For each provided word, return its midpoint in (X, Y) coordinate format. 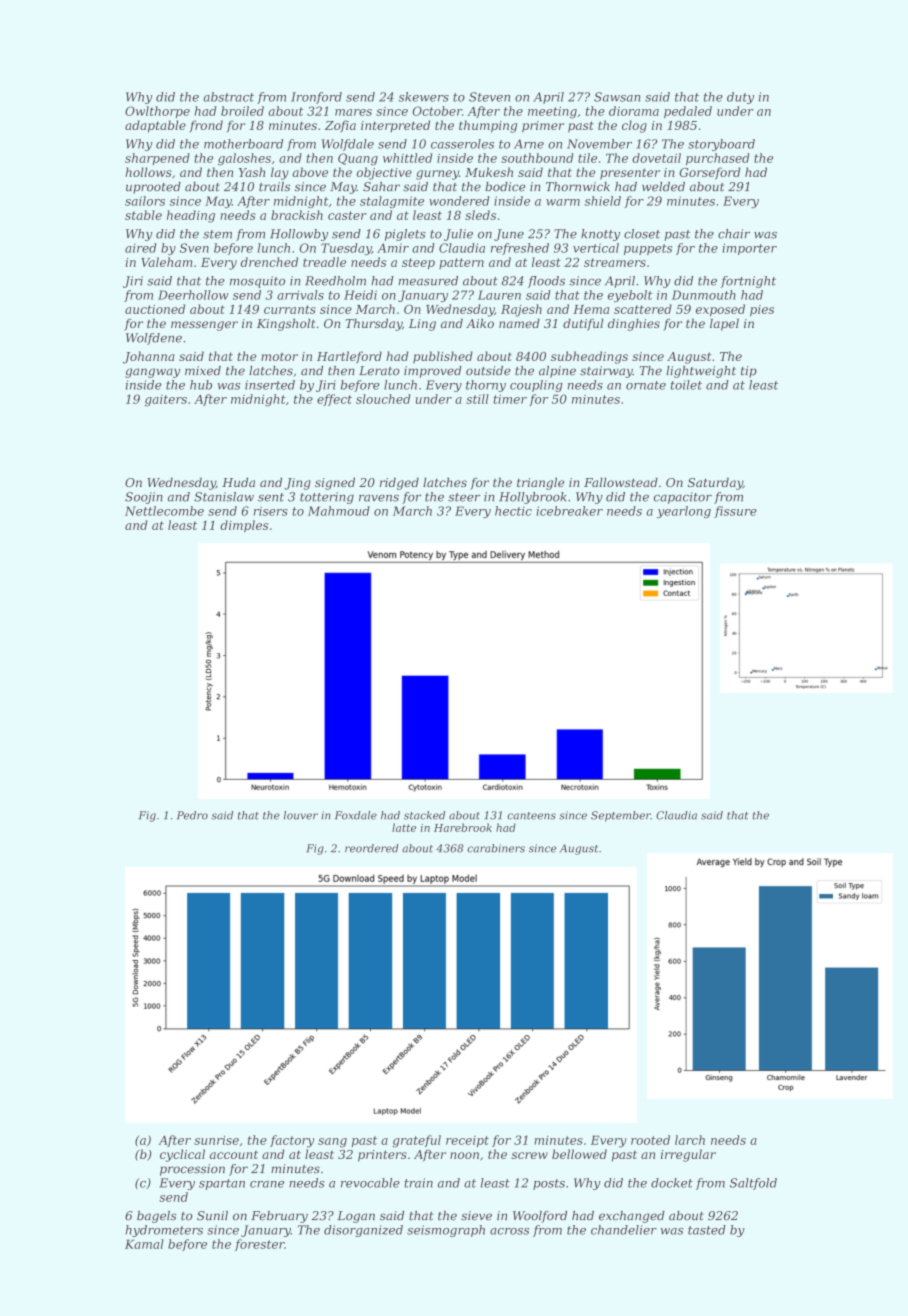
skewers (423, 97)
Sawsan (617, 97)
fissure (735, 512)
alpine (557, 372)
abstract (228, 97)
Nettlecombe (164, 511)
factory (292, 1141)
